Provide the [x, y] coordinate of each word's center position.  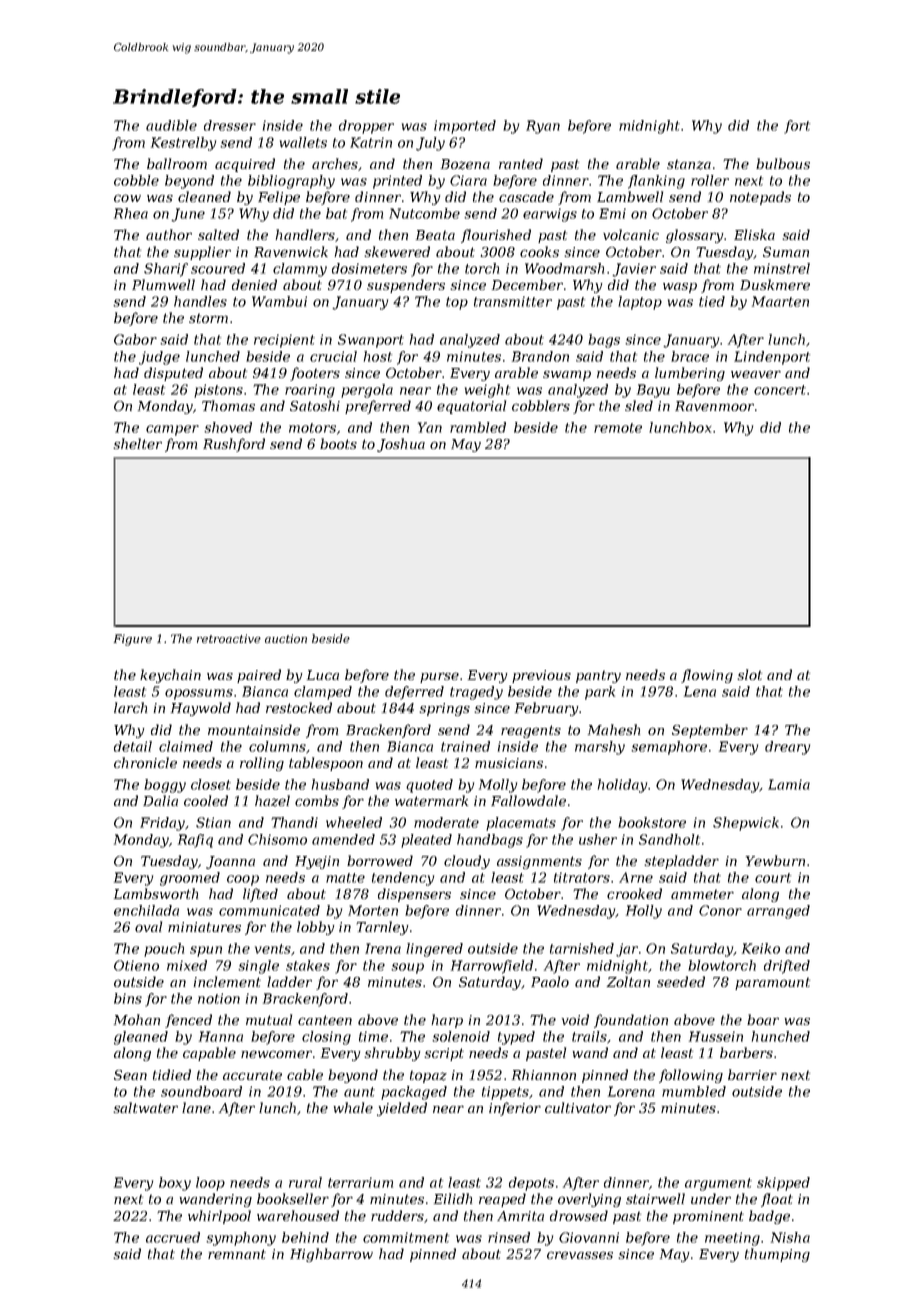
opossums [199, 694]
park [600, 693]
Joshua [401, 445]
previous [541, 676]
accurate [252, 1075]
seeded [681, 981]
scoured [218, 268]
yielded [402, 1109]
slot [749, 674]
